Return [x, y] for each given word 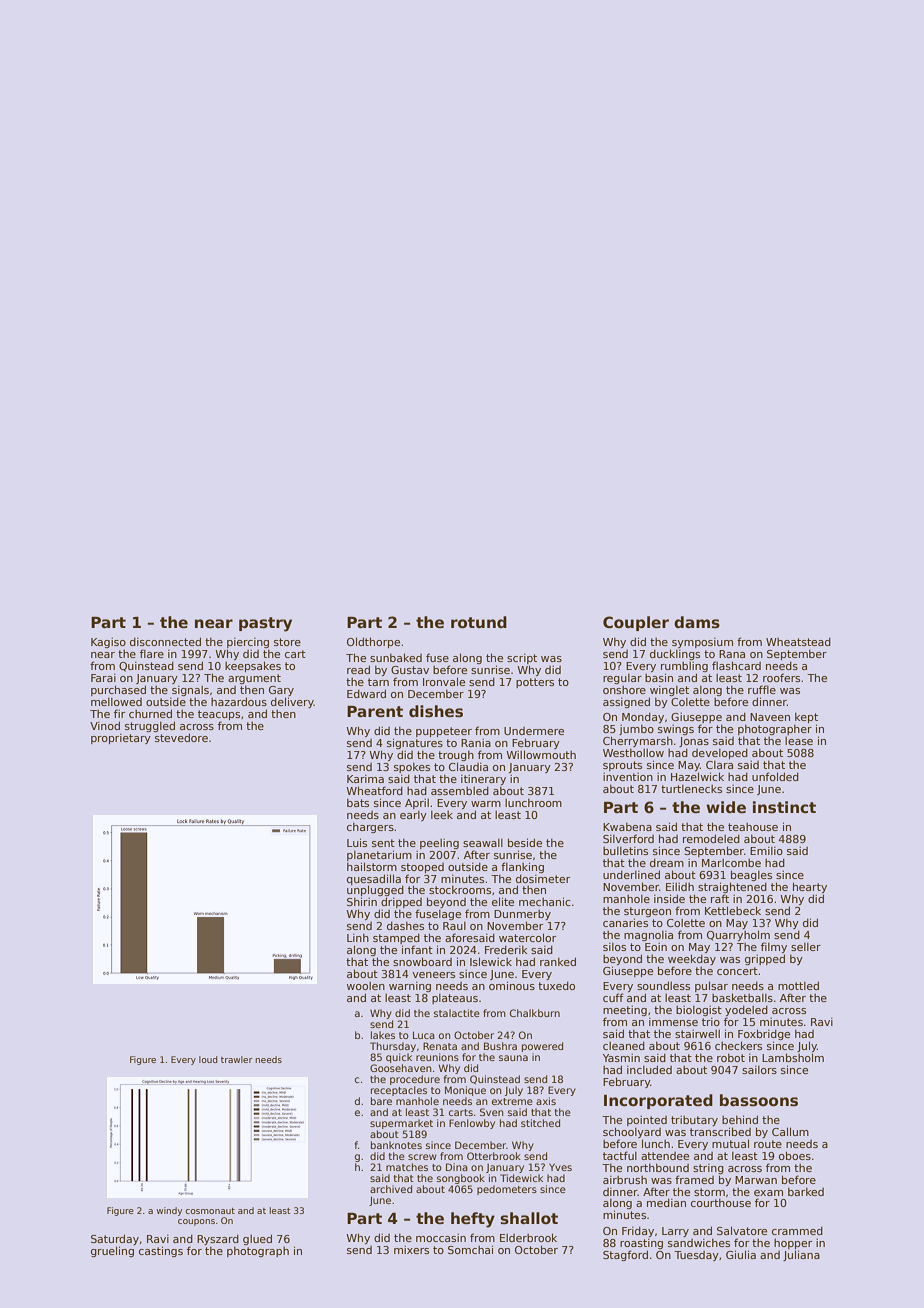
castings [161, 1251]
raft [720, 898]
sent [383, 843]
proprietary [121, 739]
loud [208, 1059]
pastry [265, 624]
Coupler [636, 623]
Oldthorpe [373, 642]
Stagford [625, 1255]
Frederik [506, 949]
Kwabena [627, 827]
